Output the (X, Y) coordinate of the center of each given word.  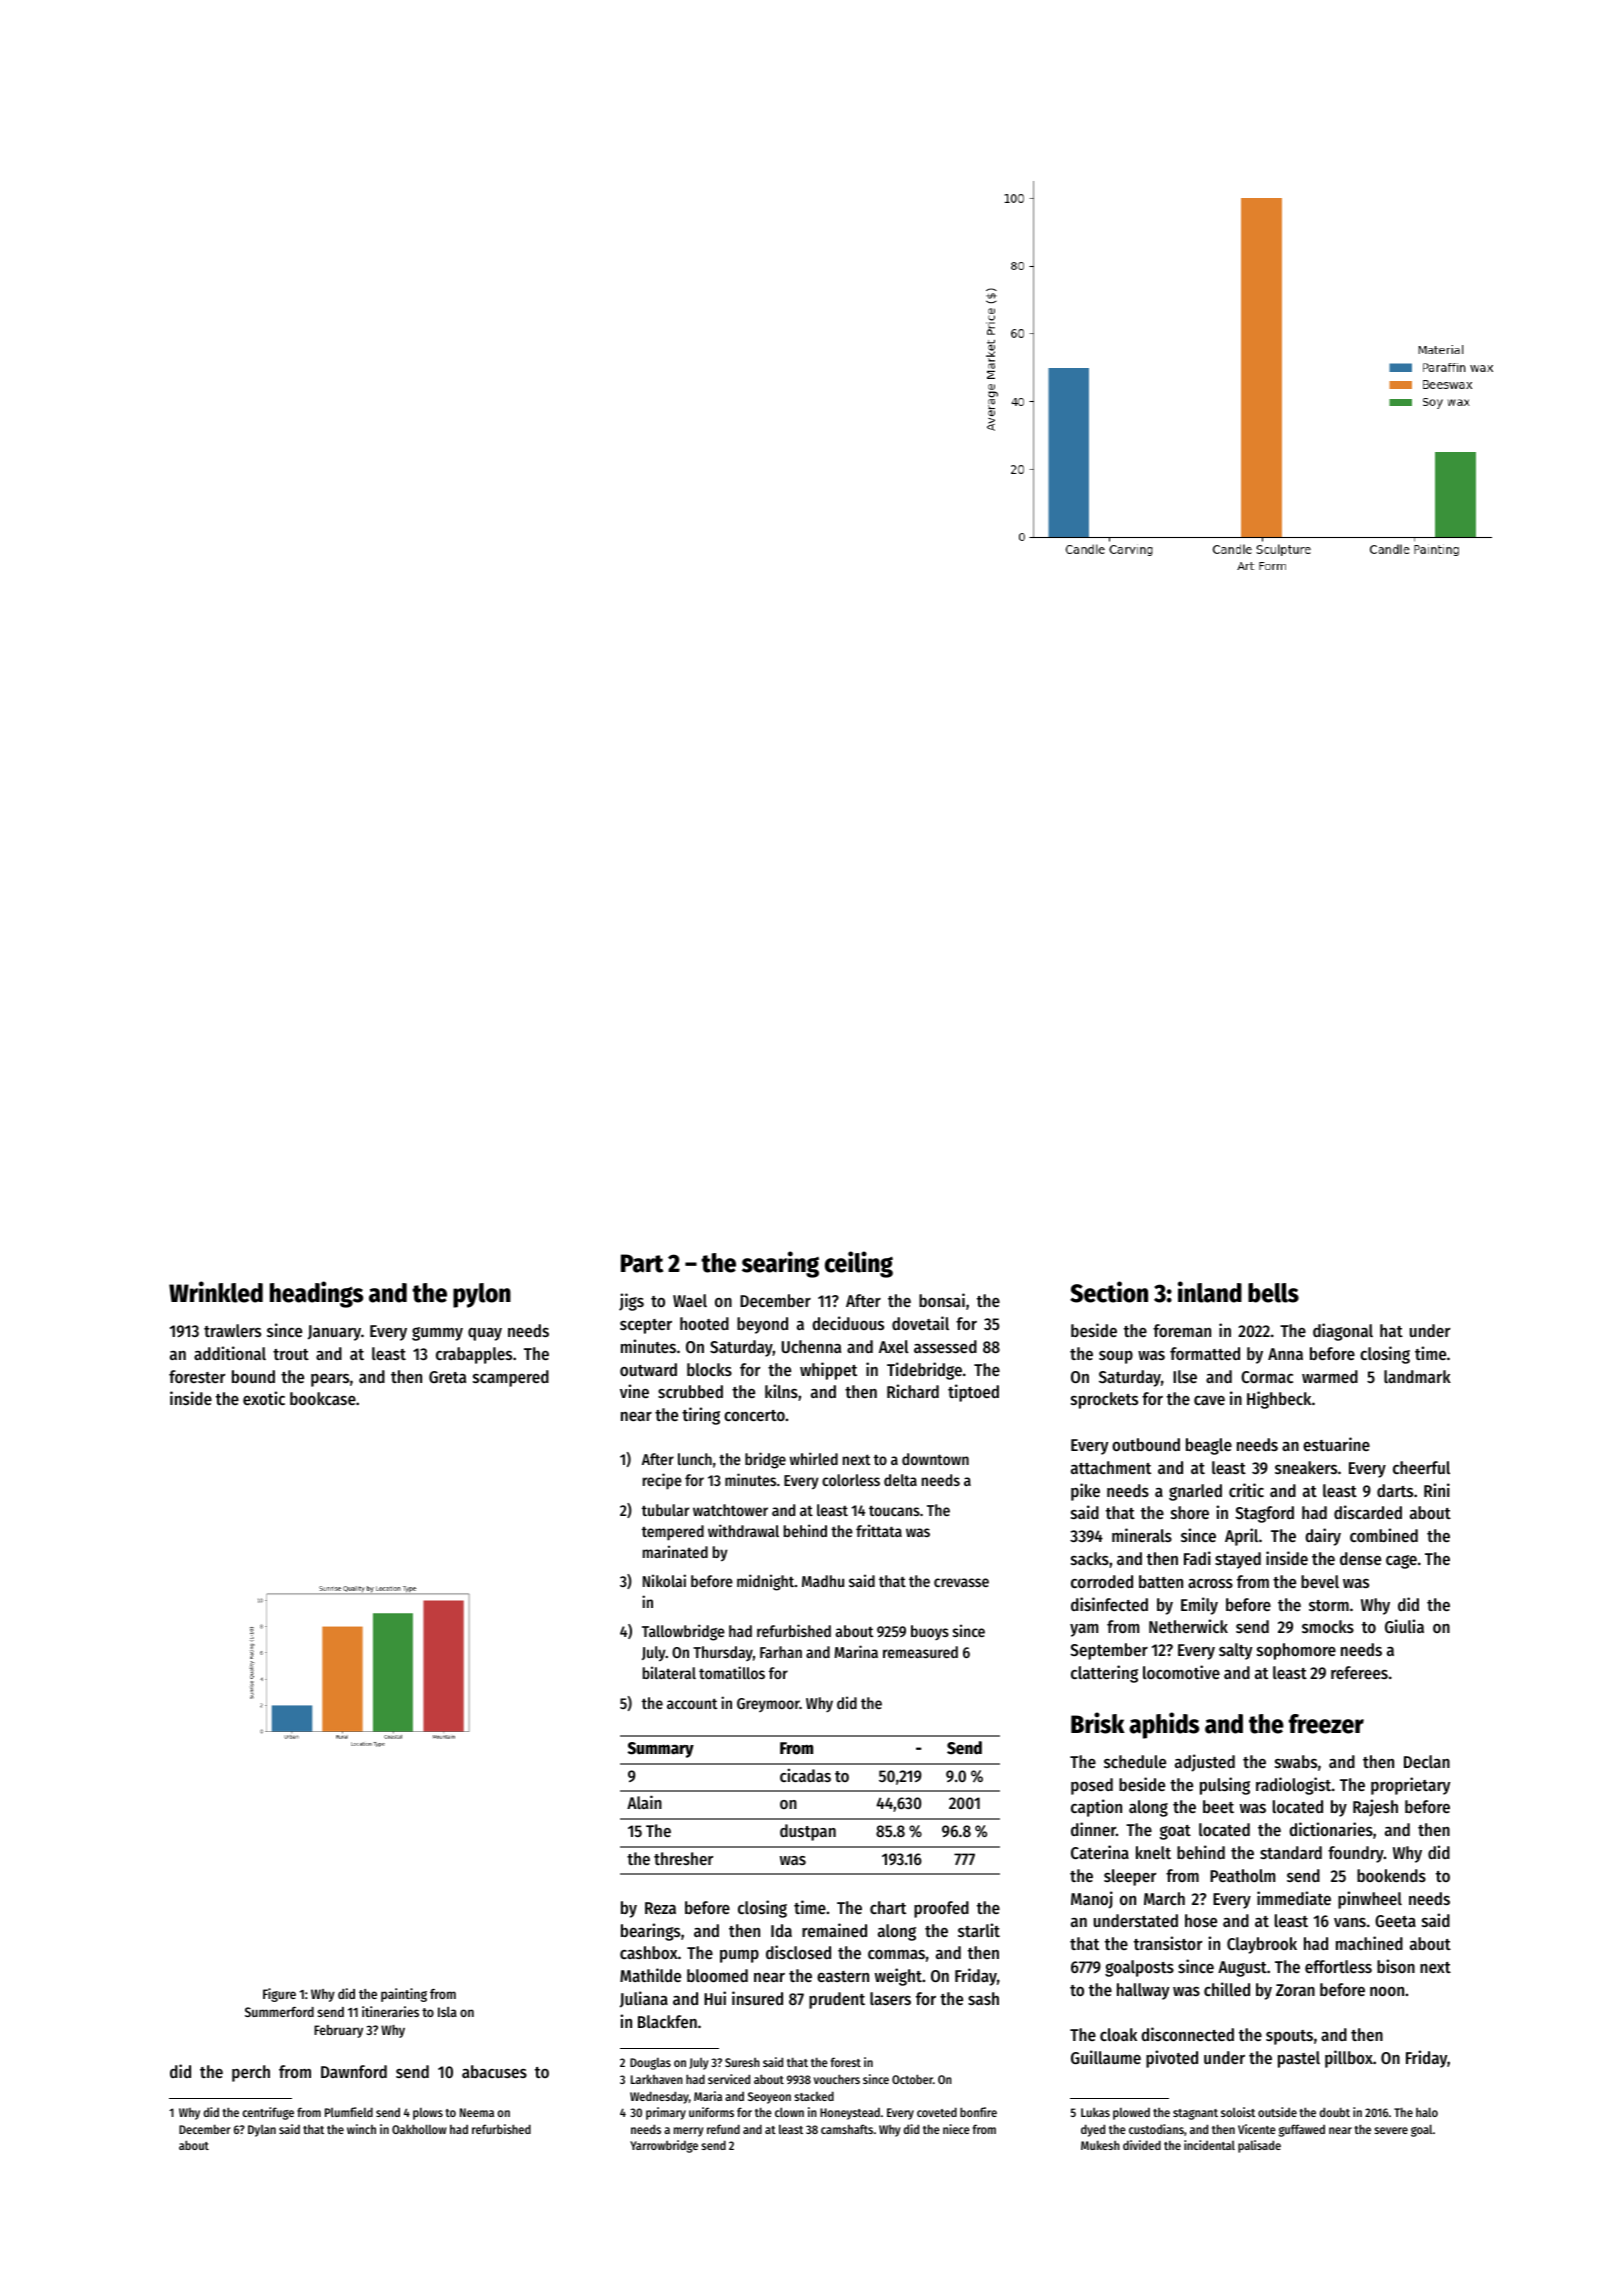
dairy (1323, 1537)
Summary (661, 1750)
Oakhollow (419, 2129)
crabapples (474, 1355)
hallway (1143, 1991)
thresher (683, 1858)
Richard (913, 1391)
